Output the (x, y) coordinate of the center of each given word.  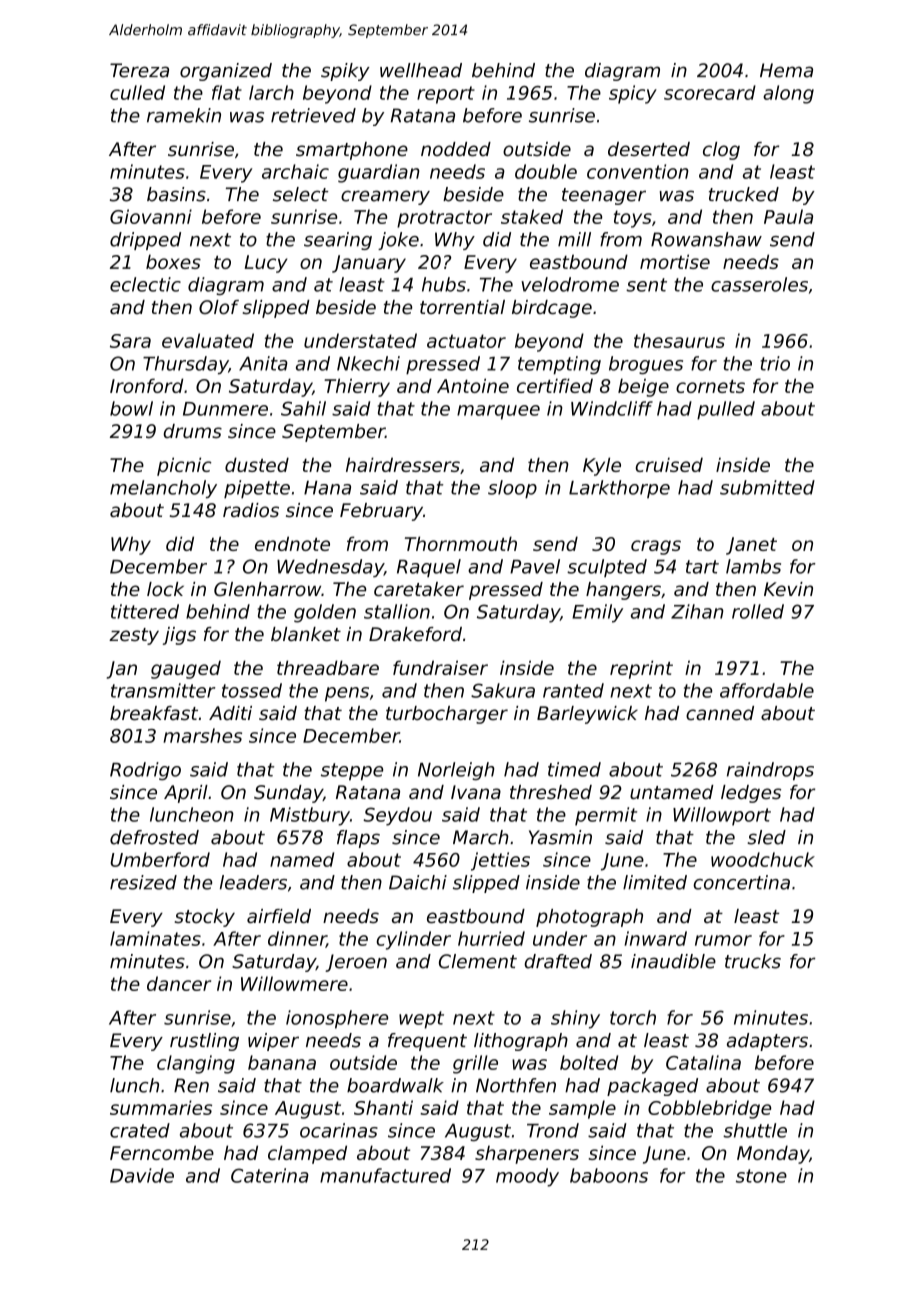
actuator (466, 341)
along (788, 94)
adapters (767, 1042)
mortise (675, 261)
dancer (179, 983)
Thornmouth (461, 543)
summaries (161, 1107)
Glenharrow (267, 589)
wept (421, 1020)
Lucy (265, 264)
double (546, 171)
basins (176, 194)
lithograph (521, 1042)
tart (702, 567)
